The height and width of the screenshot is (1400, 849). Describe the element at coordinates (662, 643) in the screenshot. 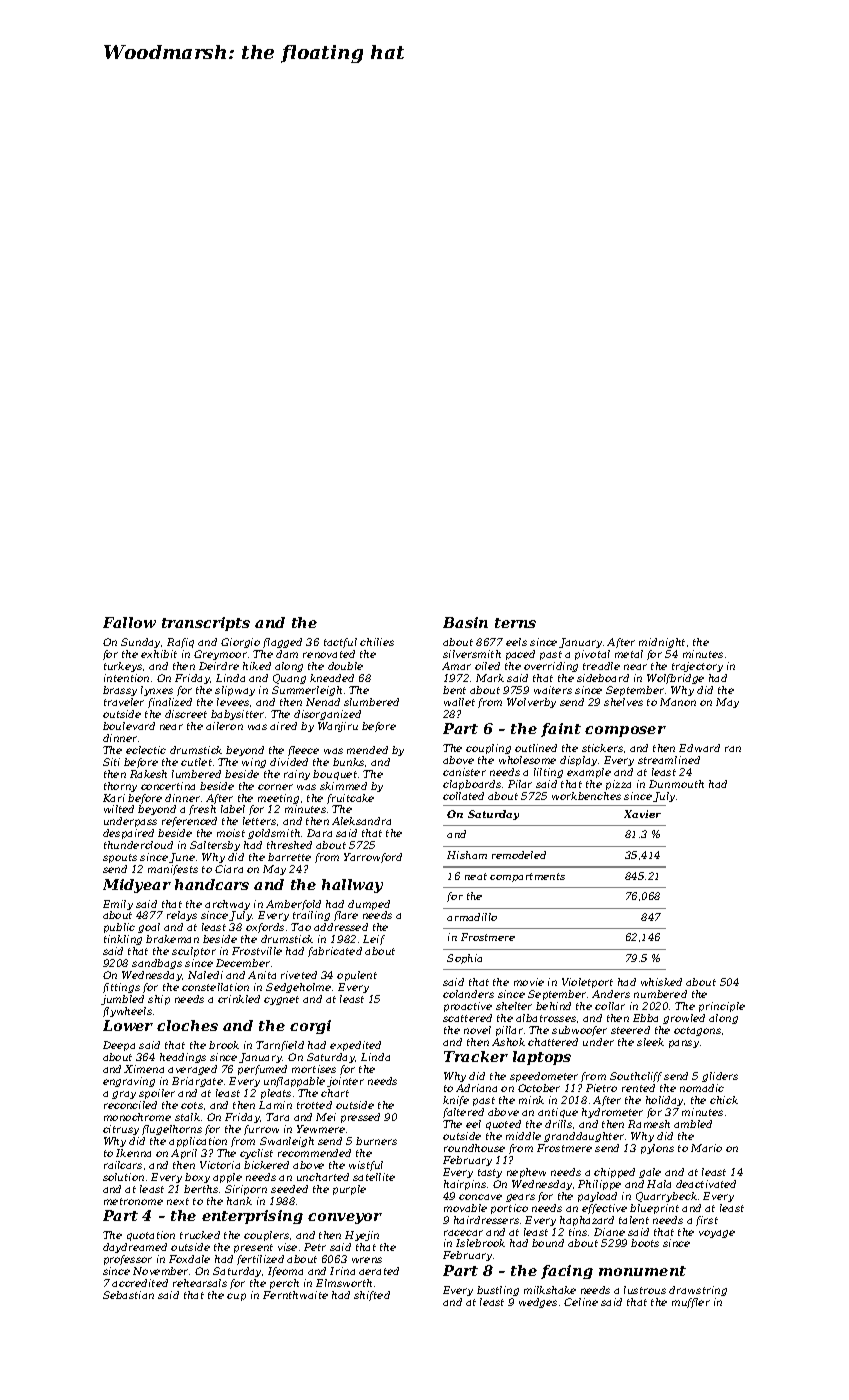

I see `midnight` at that location.
